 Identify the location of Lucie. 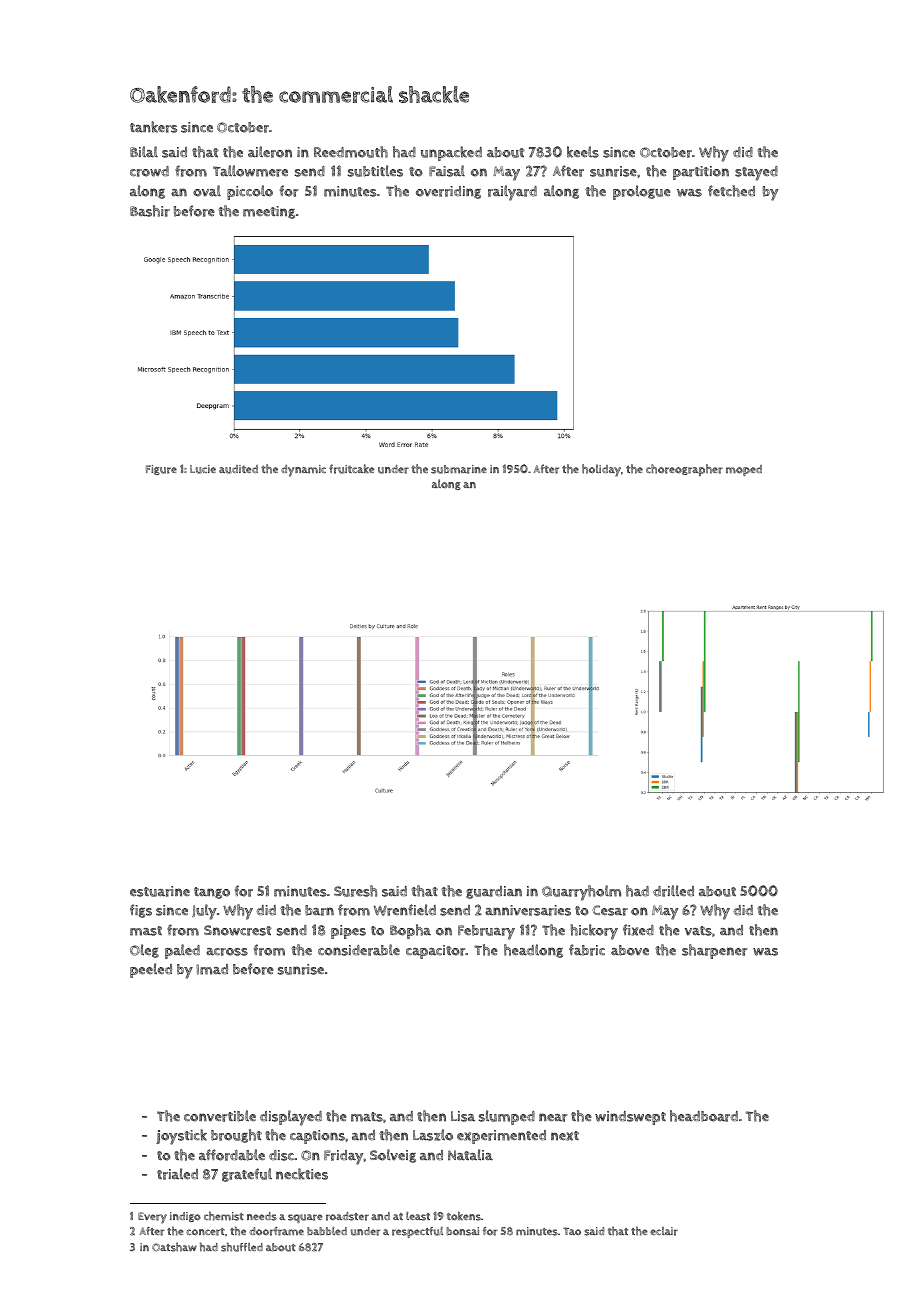
(203, 469).
